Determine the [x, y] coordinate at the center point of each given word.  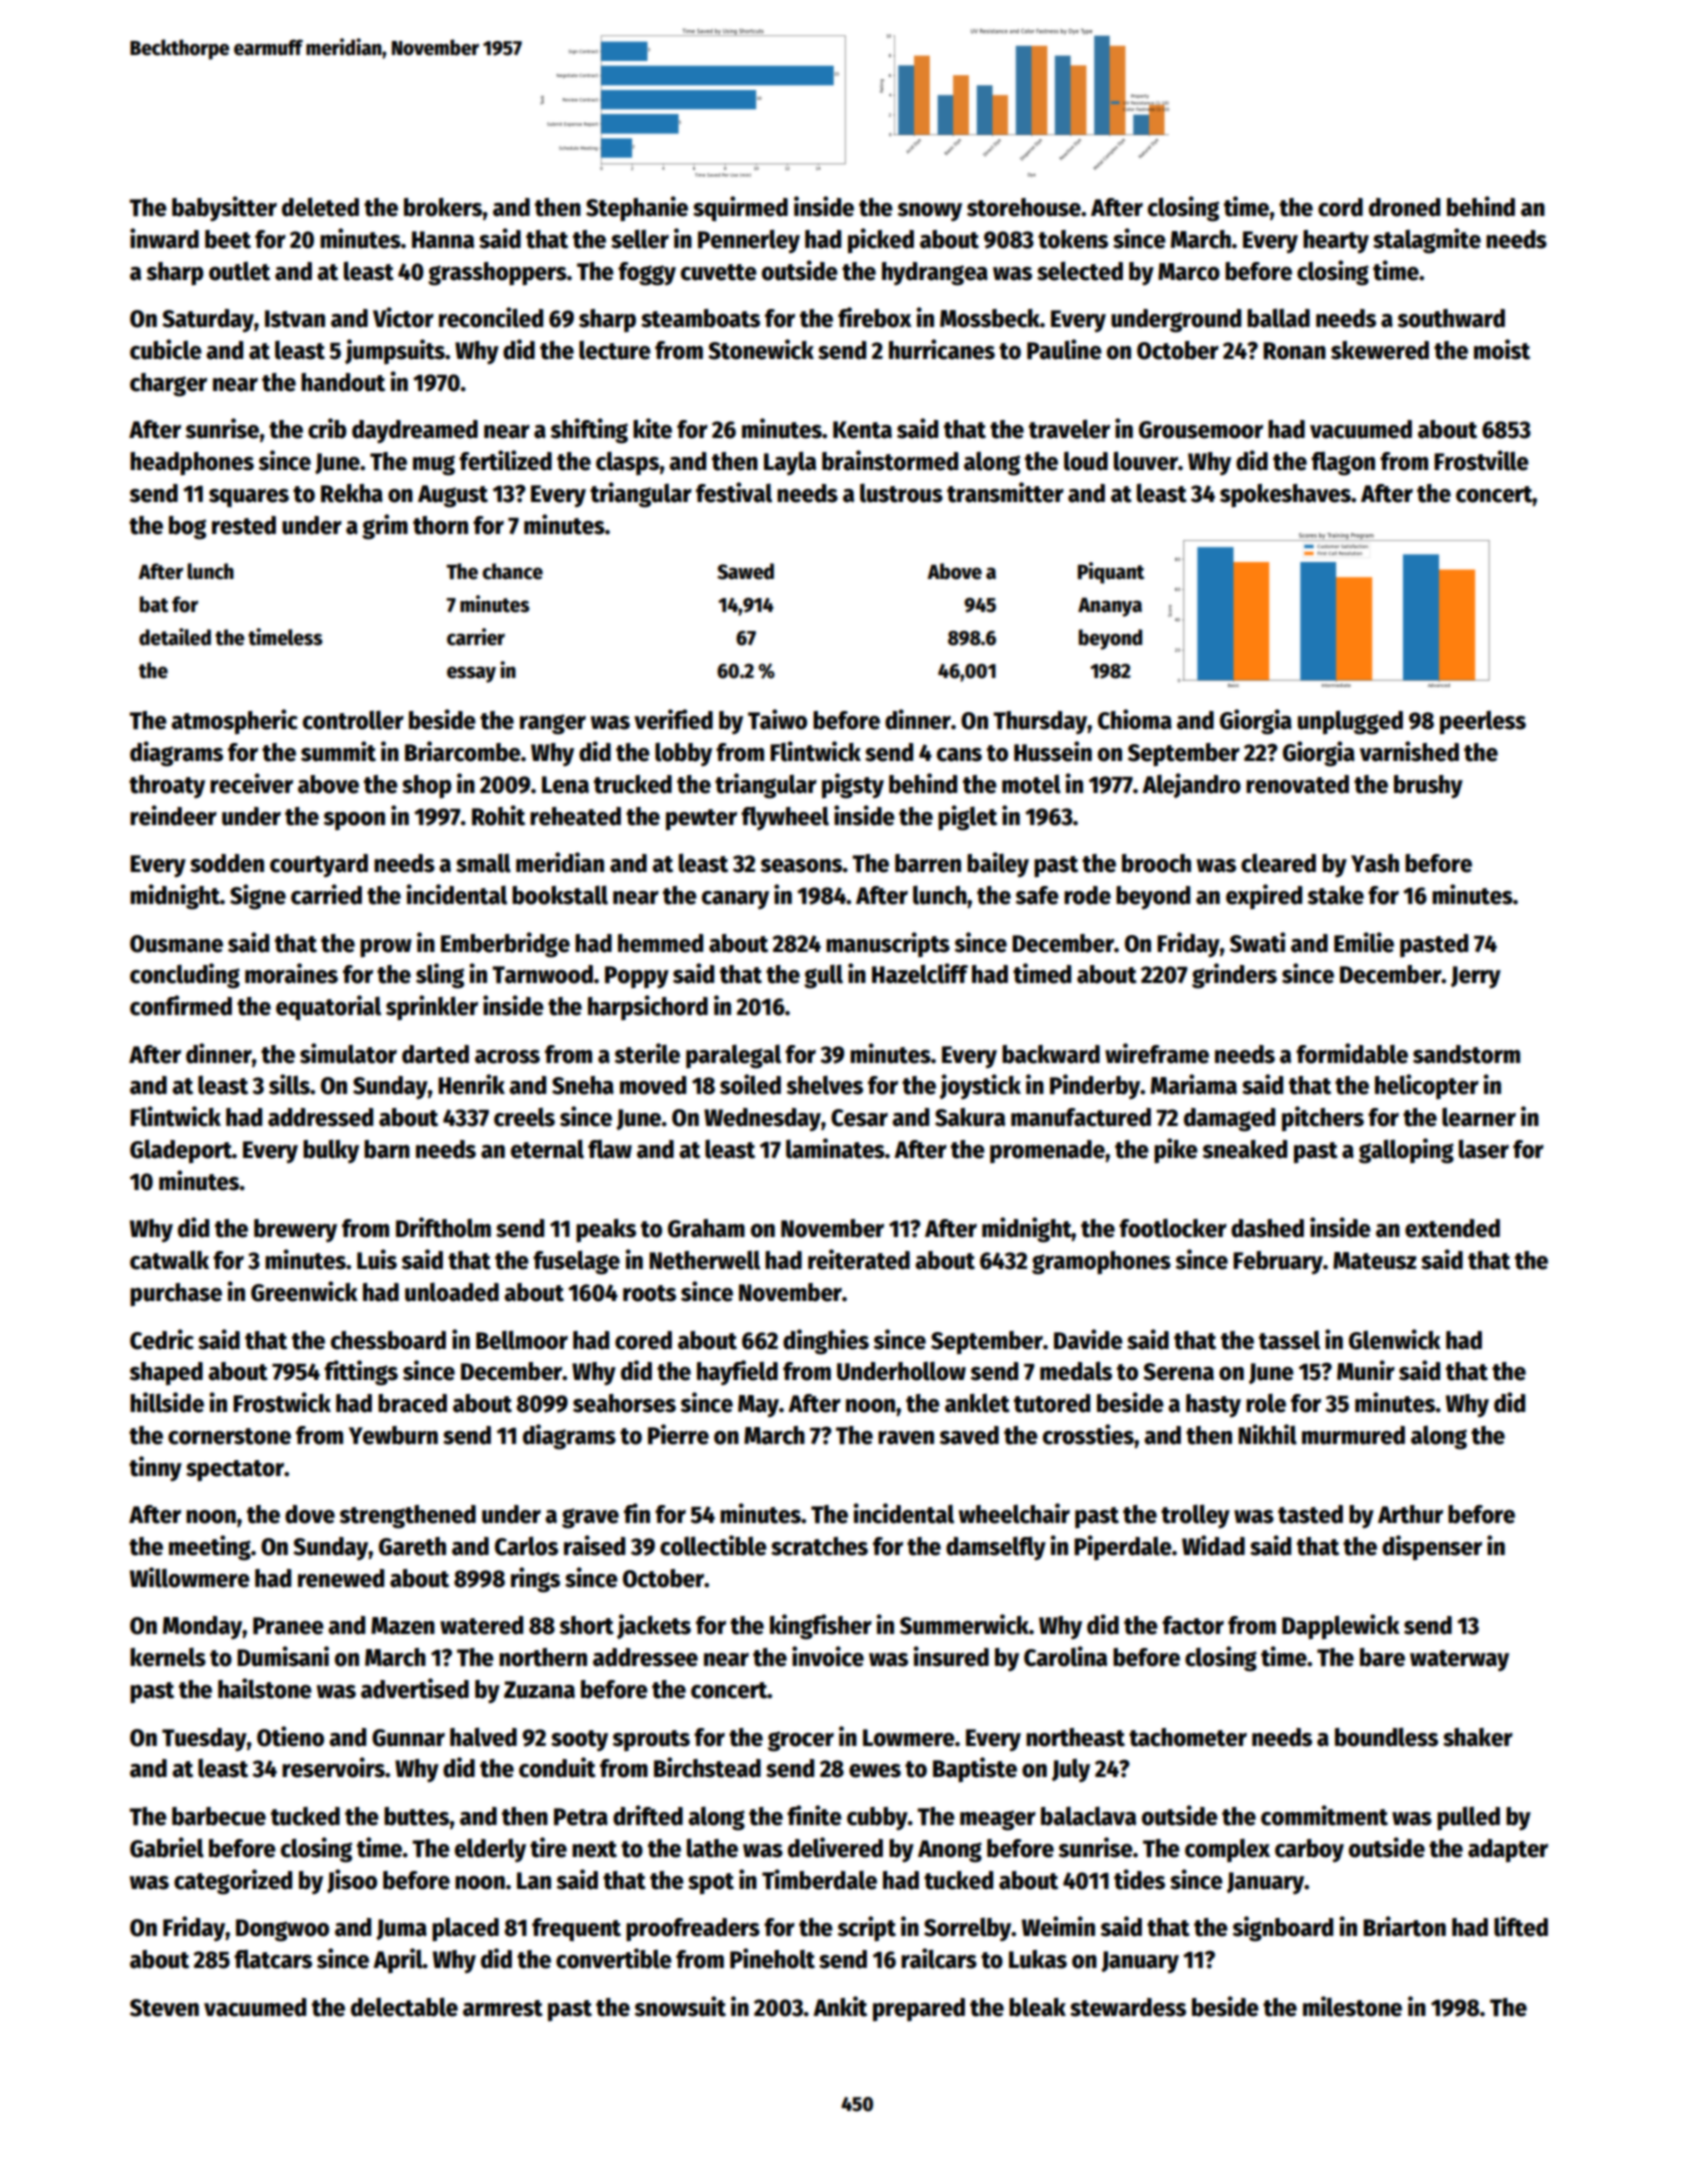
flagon [1343, 464]
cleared [1278, 863]
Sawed [745, 571]
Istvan [295, 319]
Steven [164, 2008]
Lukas [1038, 1959]
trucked [633, 784]
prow [386, 948]
